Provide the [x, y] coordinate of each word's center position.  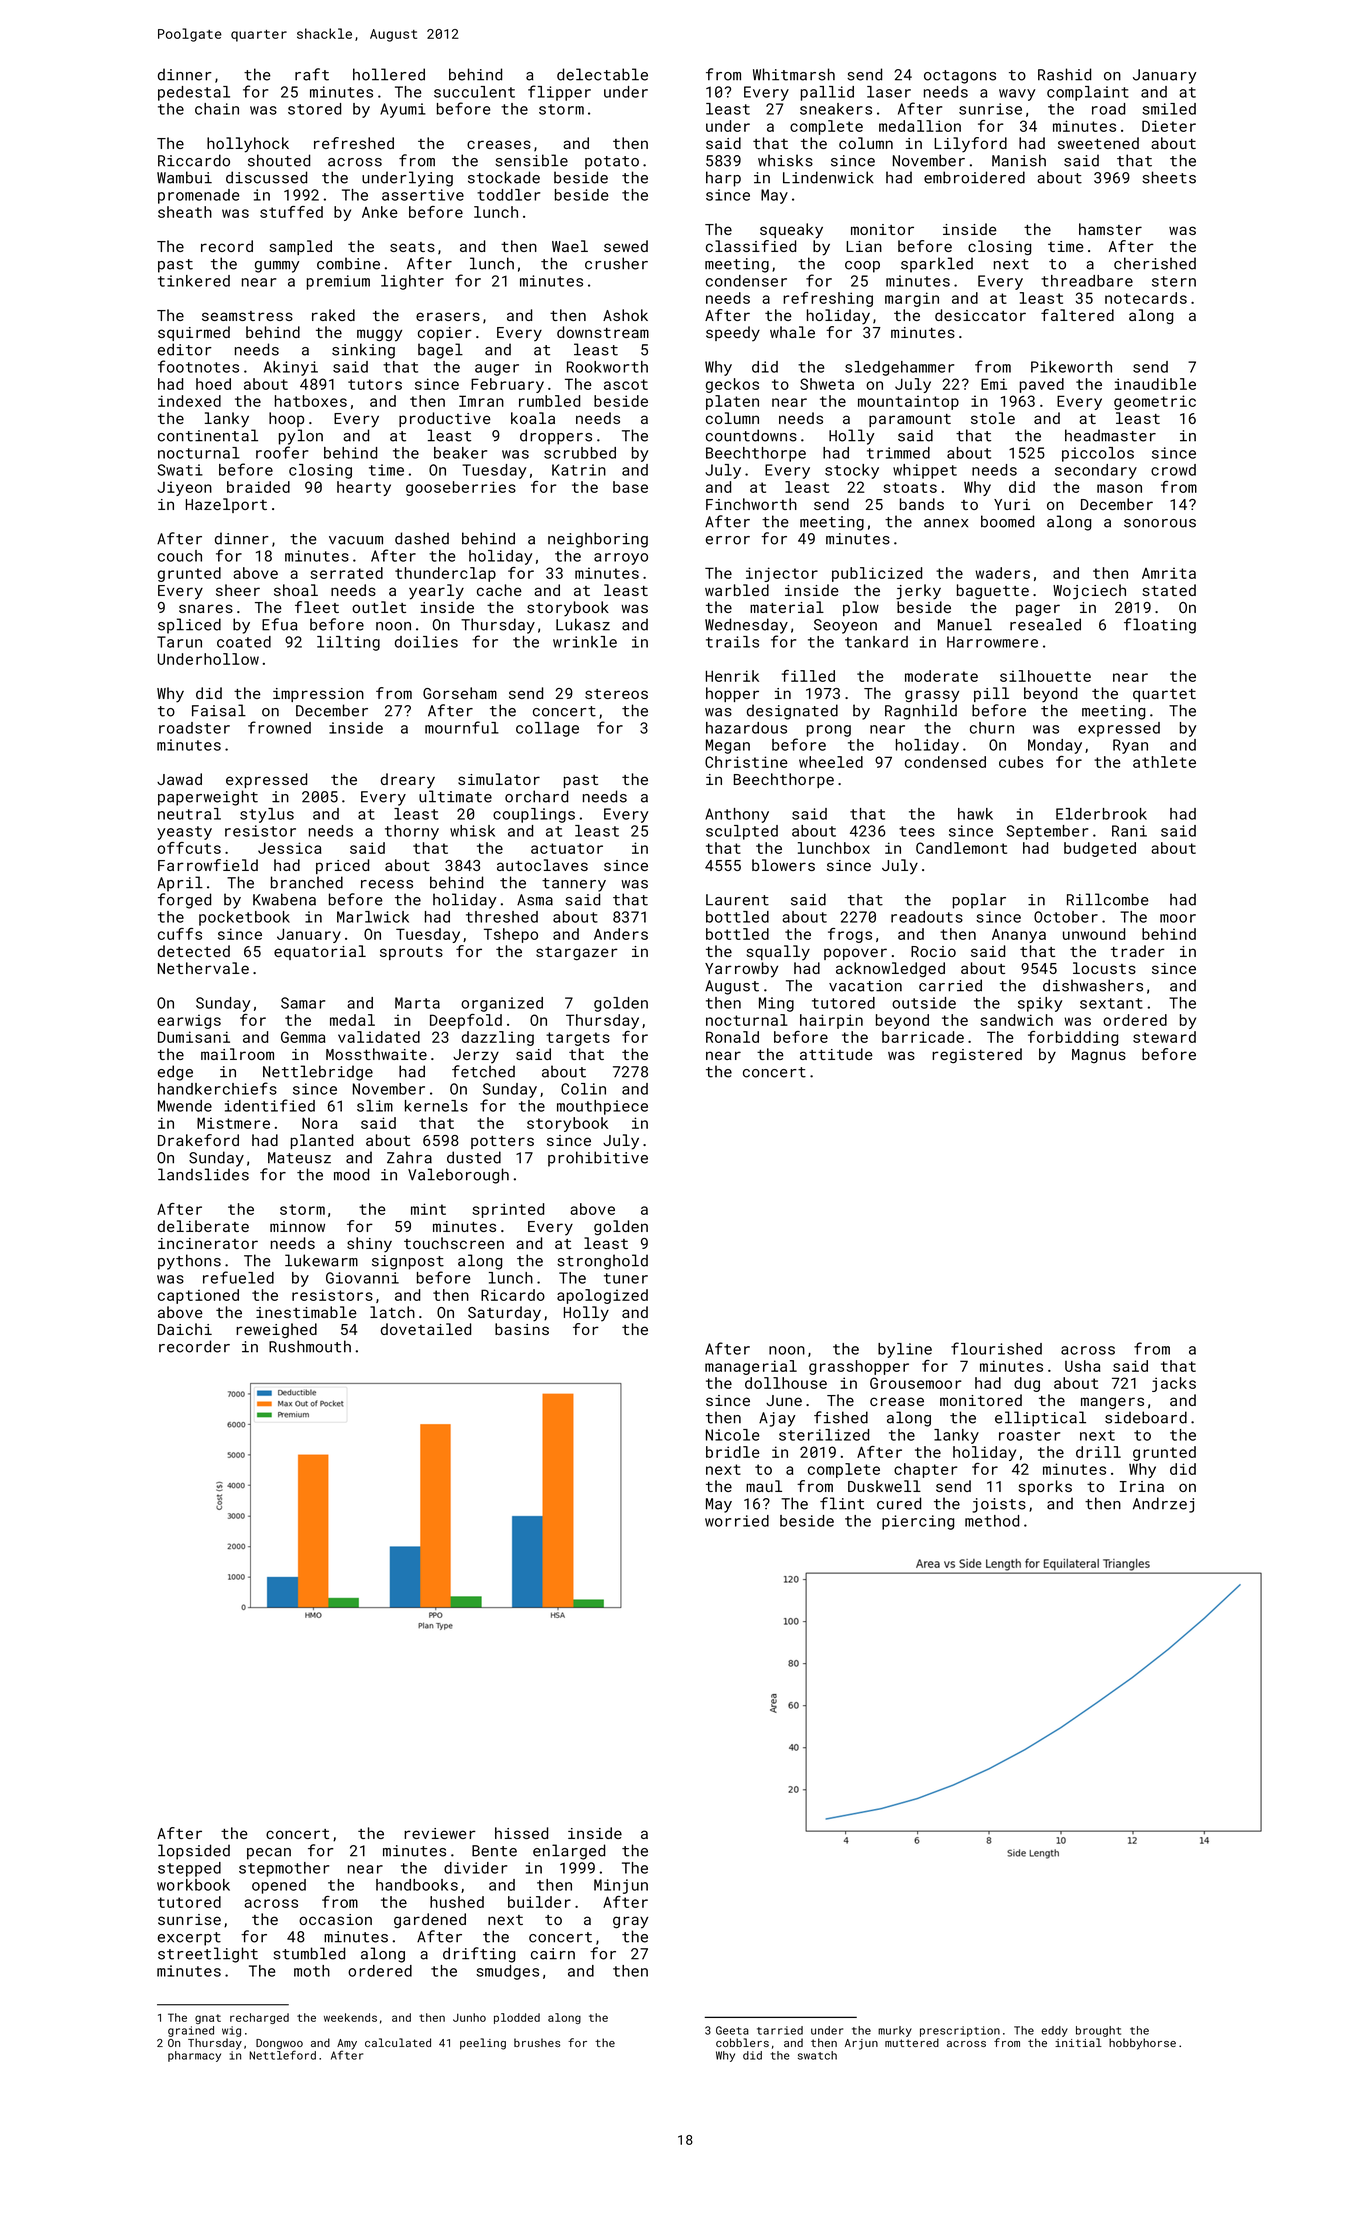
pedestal [194, 93]
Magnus [1099, 1056]
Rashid [1064, 74]
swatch [817, 2055]
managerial [751, 1367]
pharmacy [194, 2056]
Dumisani [194, 1037]
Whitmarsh [794, 74]
